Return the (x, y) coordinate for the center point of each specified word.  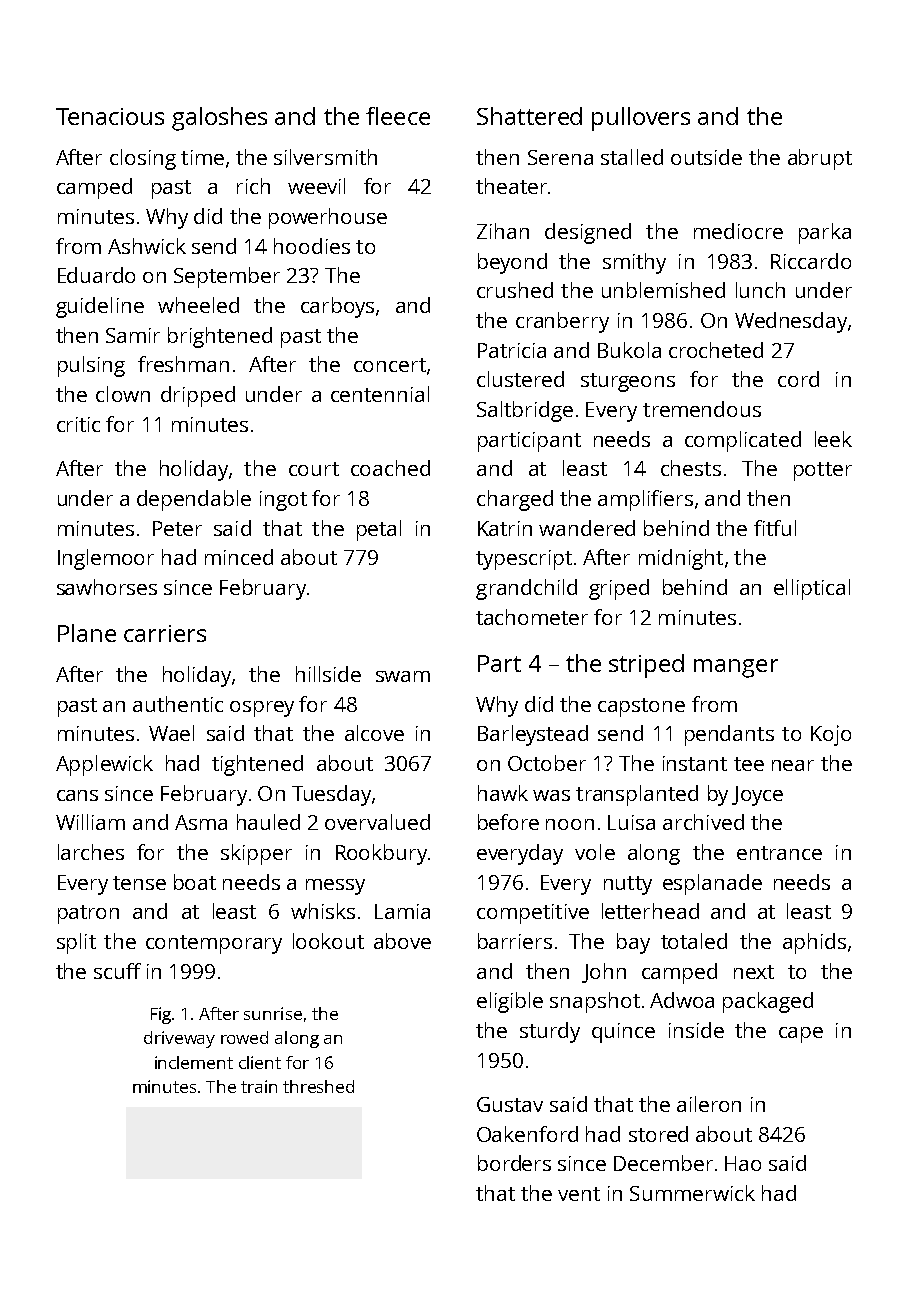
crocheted (716, 350)
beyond (512, 263)
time (202, 157)
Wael (171, 733)
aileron (709, 1104)
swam (403, 676)
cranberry (562, 322)
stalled (632, 157)
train (259, 1086)
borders (514, 1163)
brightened (220, 337)
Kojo (831, 735)
